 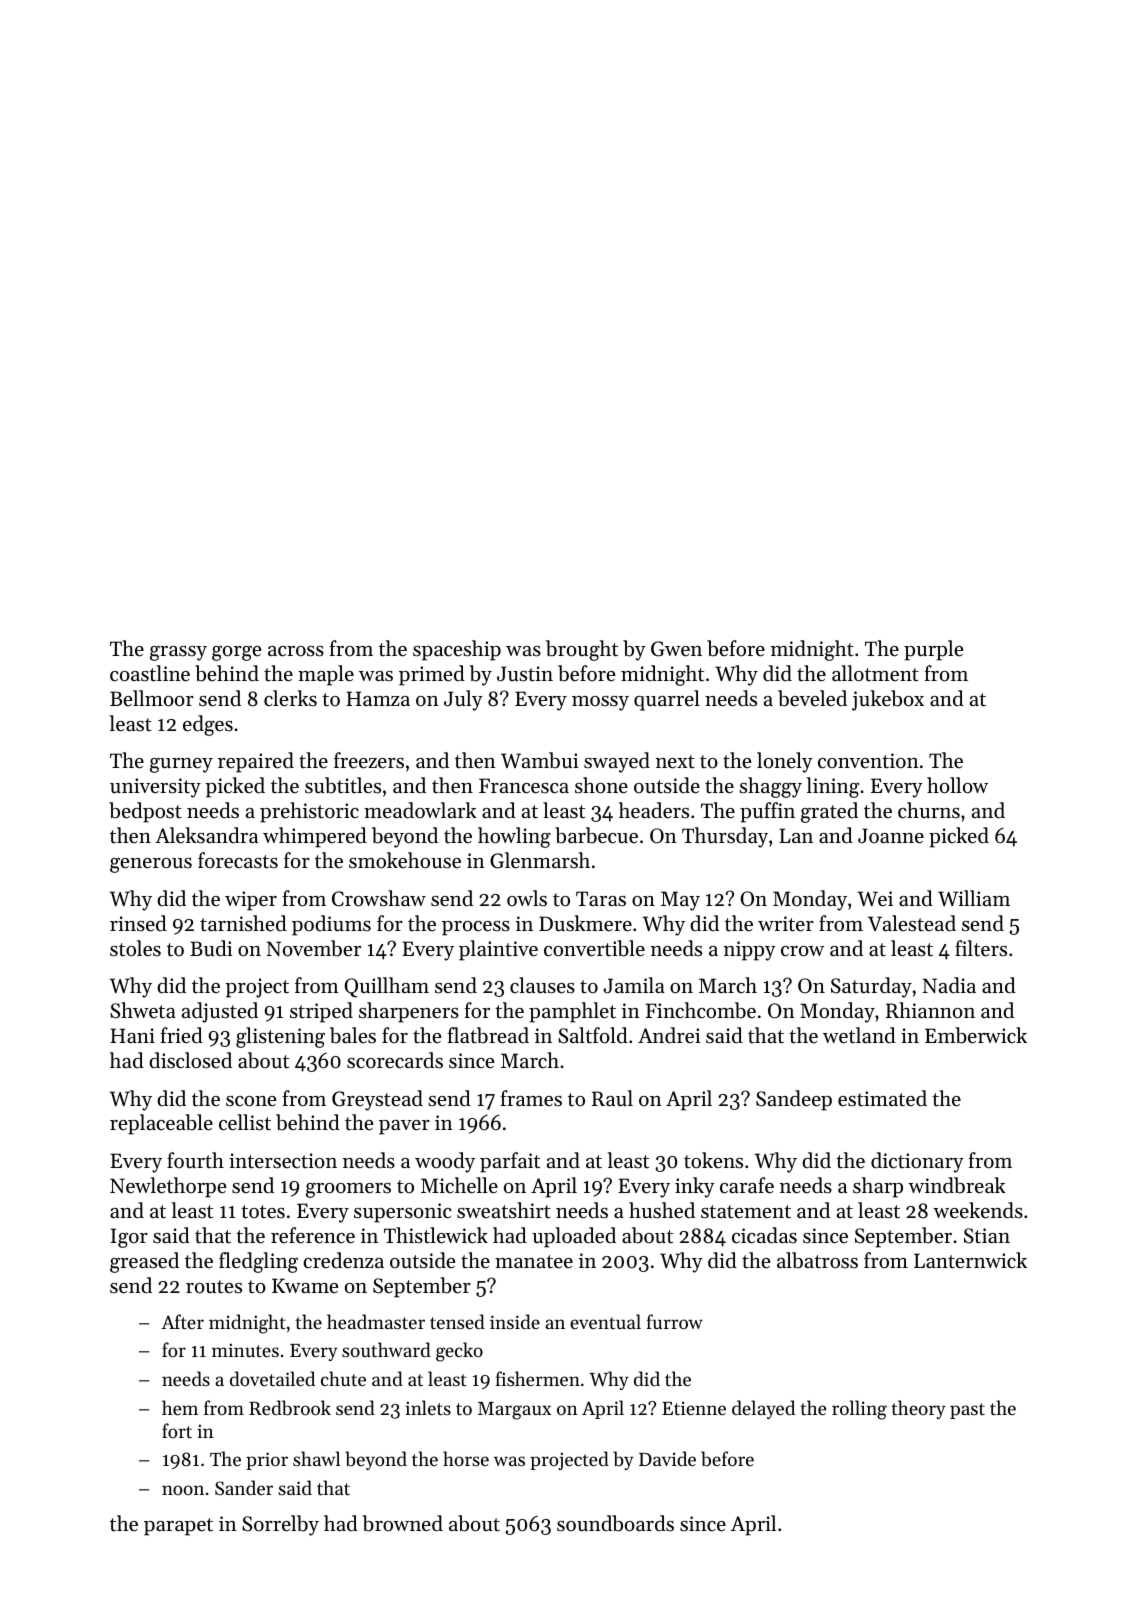 I want to click on wiper, so click(x=251, y=901).
